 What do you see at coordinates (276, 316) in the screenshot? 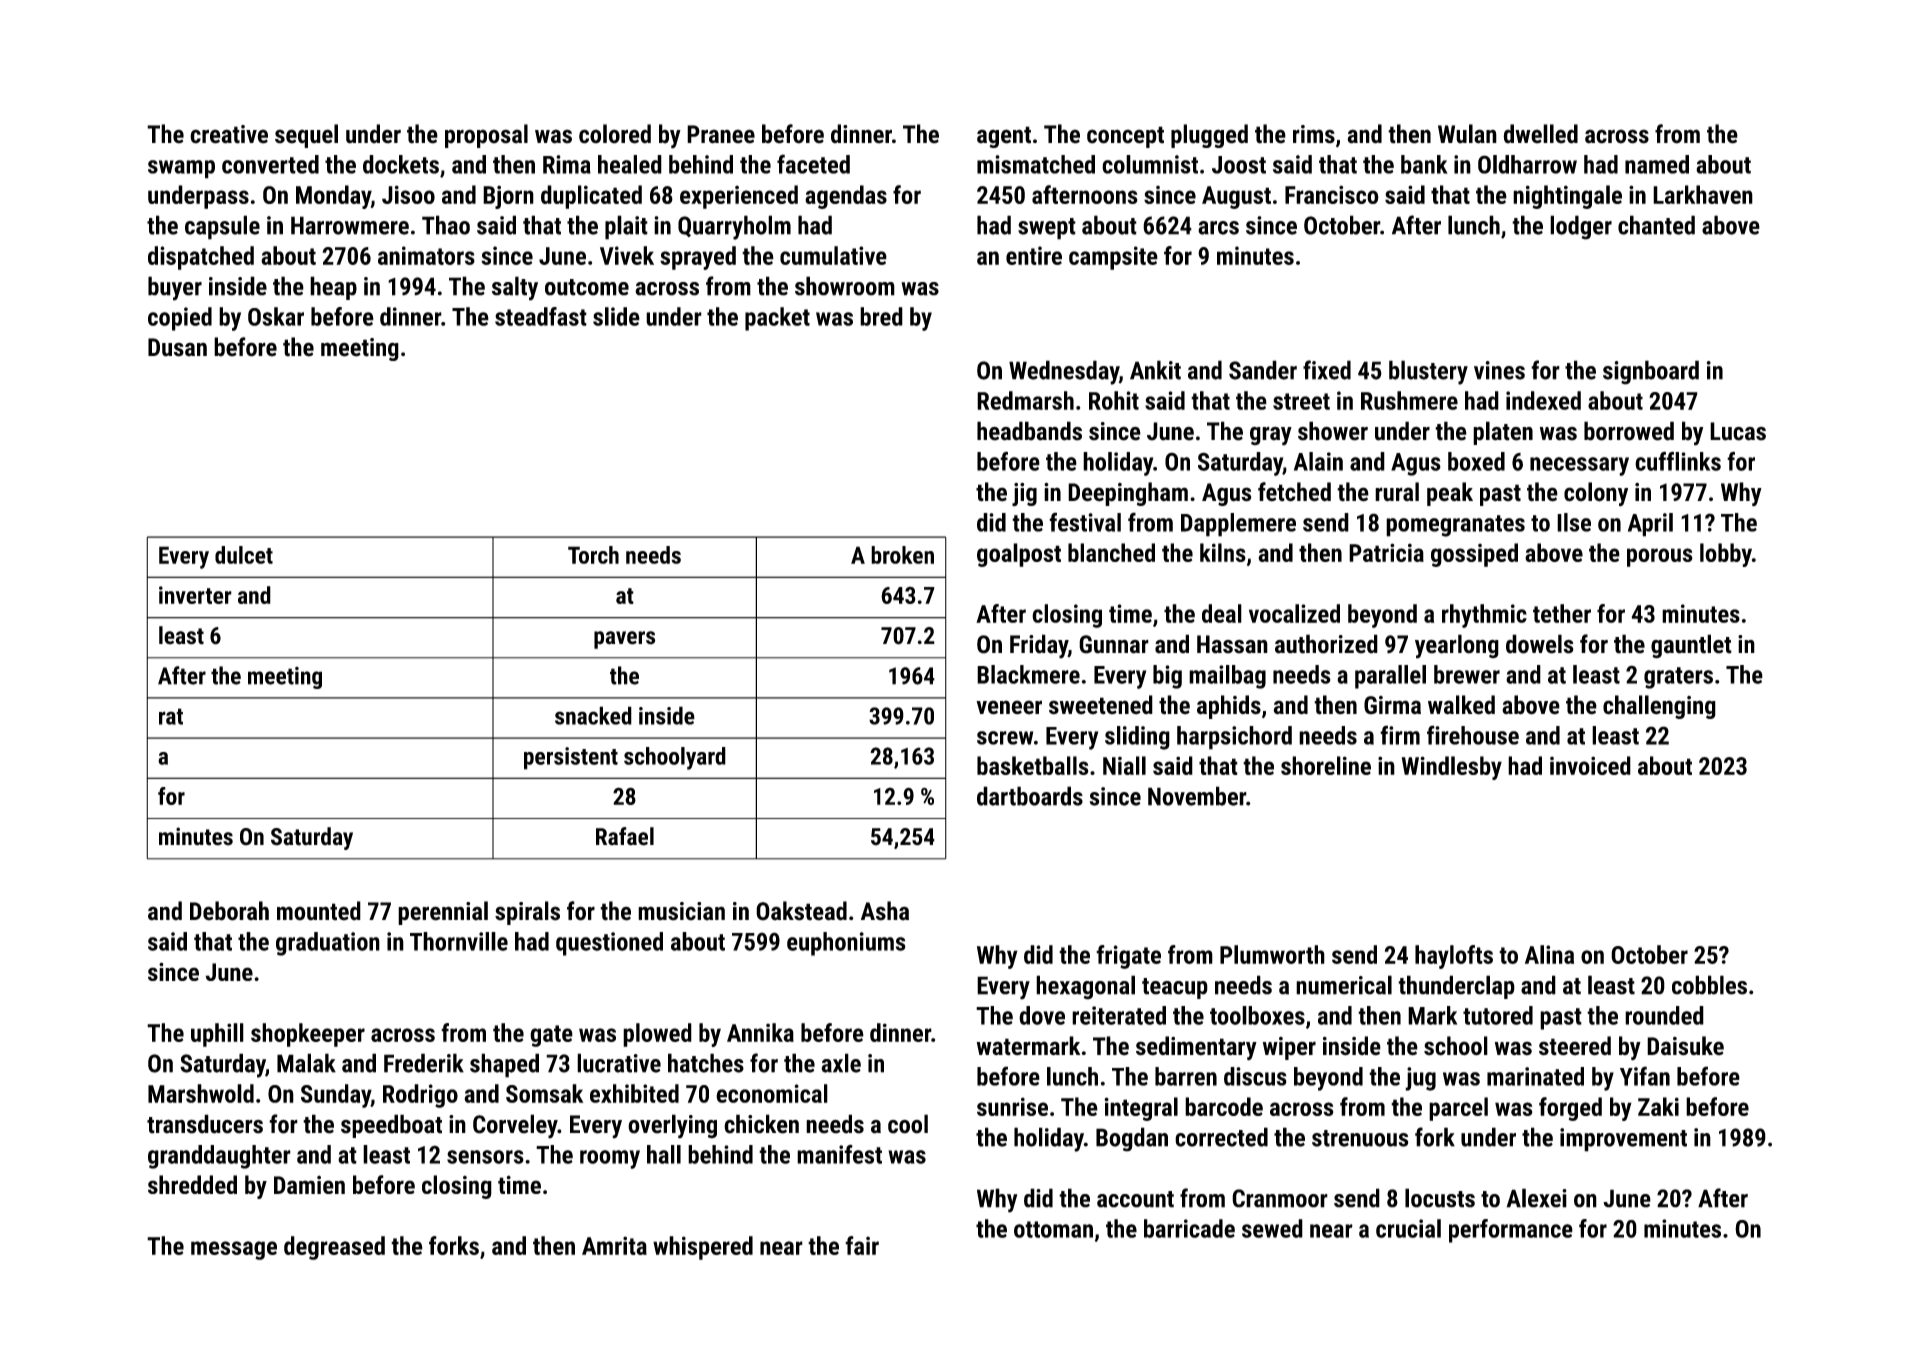
I see `Oskar` at bounding box center [276, 316].
